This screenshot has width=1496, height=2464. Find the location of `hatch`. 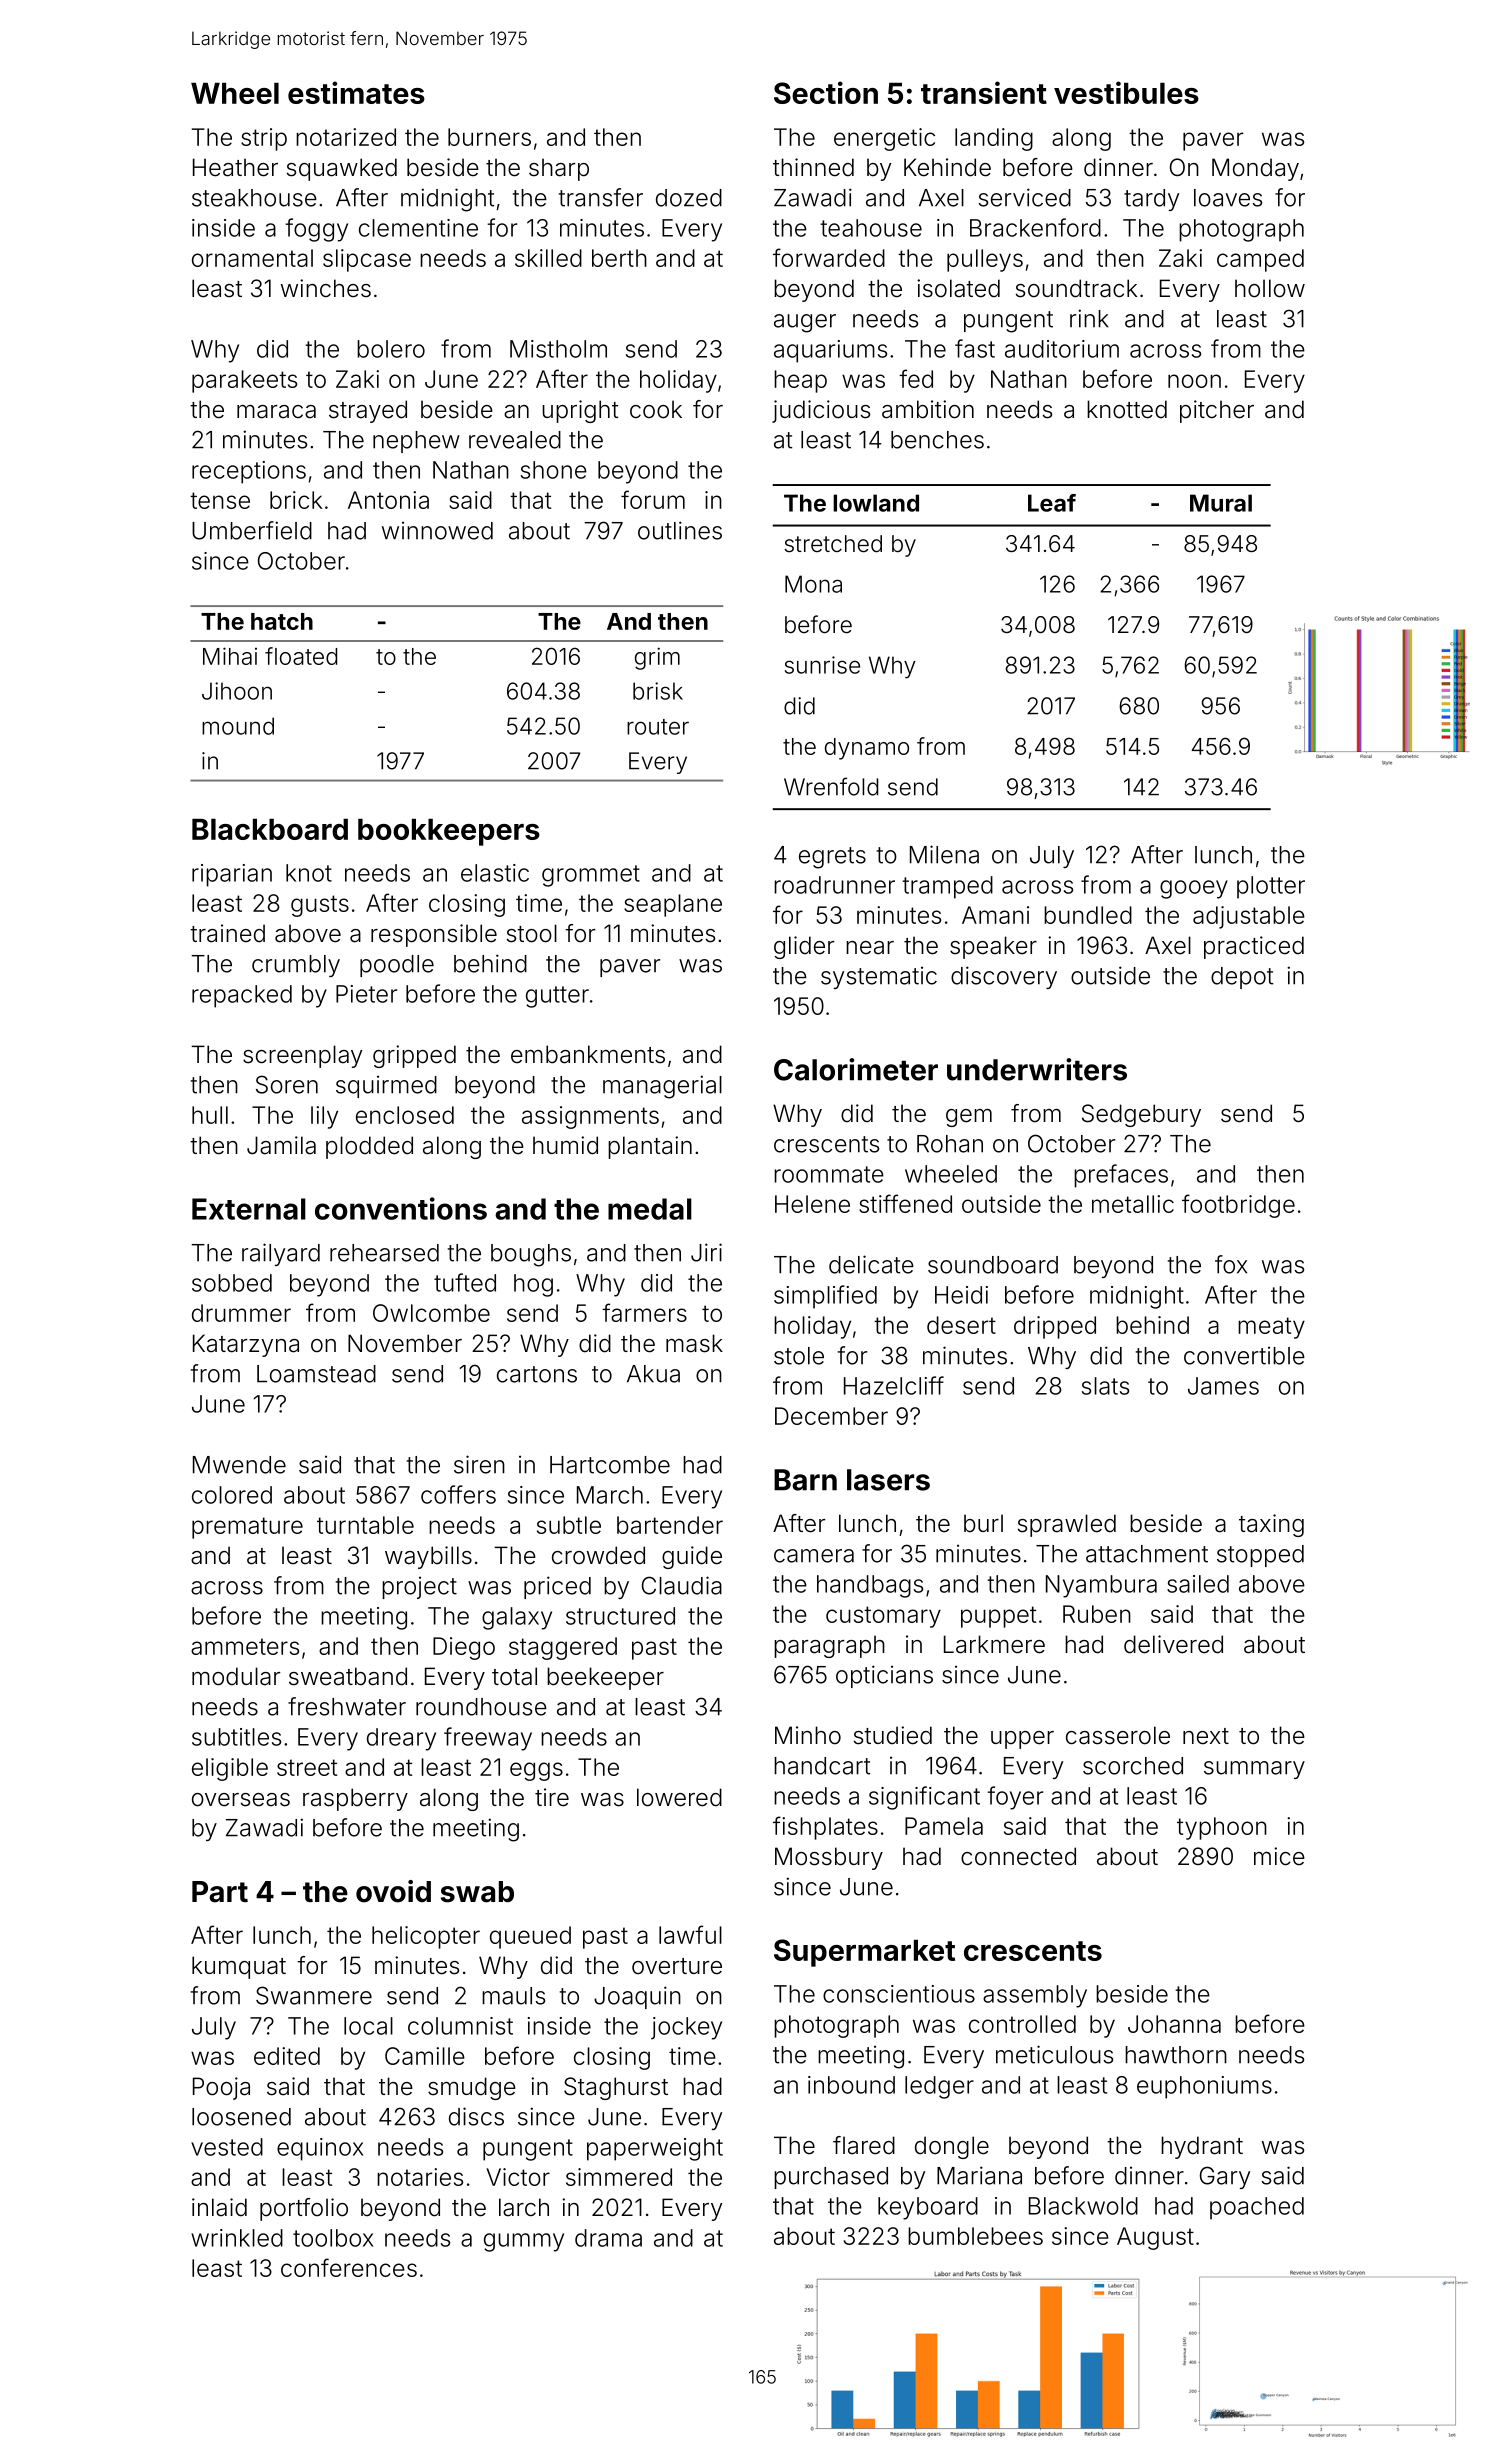

hatch is located at coordinates (282, 621).
